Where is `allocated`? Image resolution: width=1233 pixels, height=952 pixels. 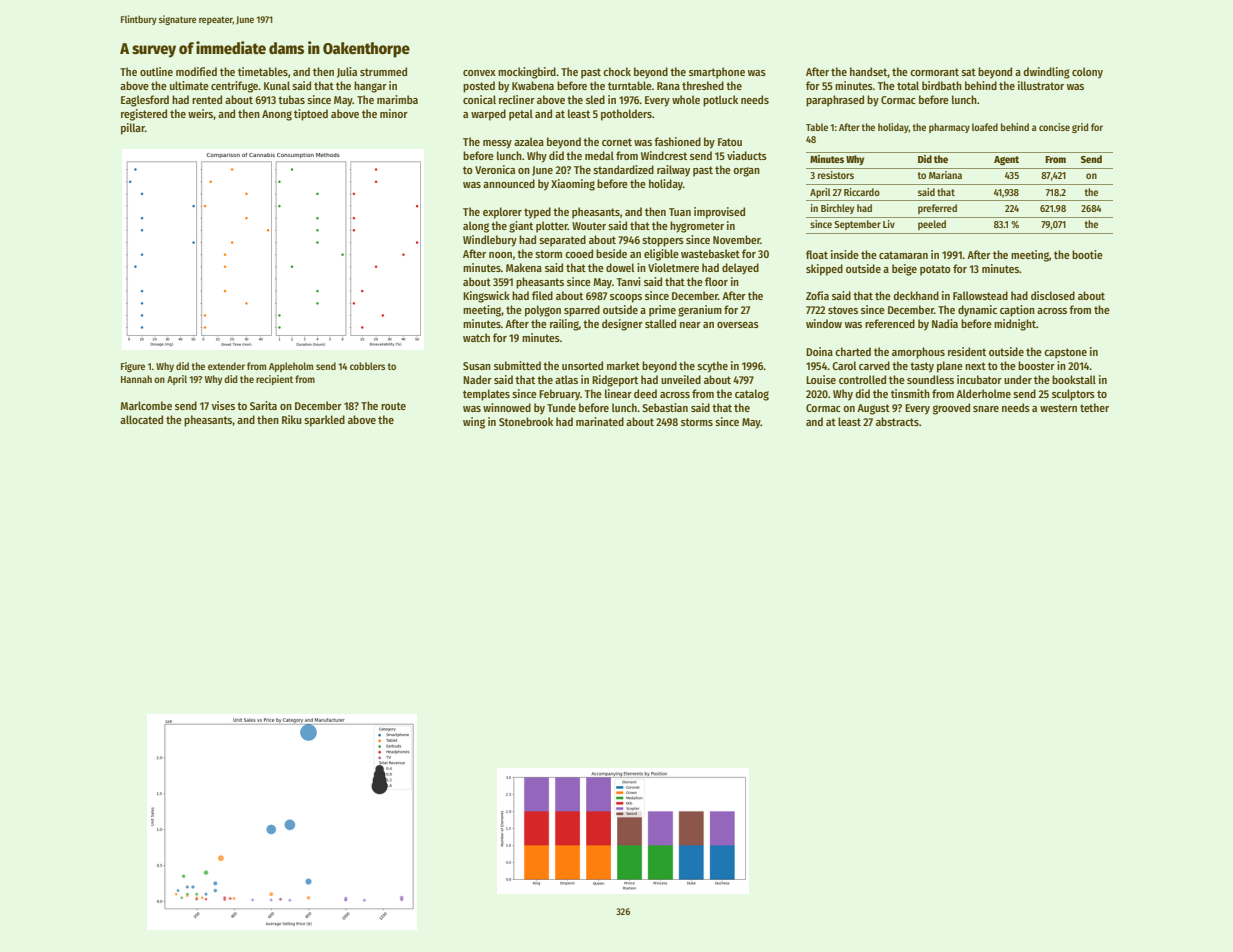
allocated is located at coordinates (141, 419).
